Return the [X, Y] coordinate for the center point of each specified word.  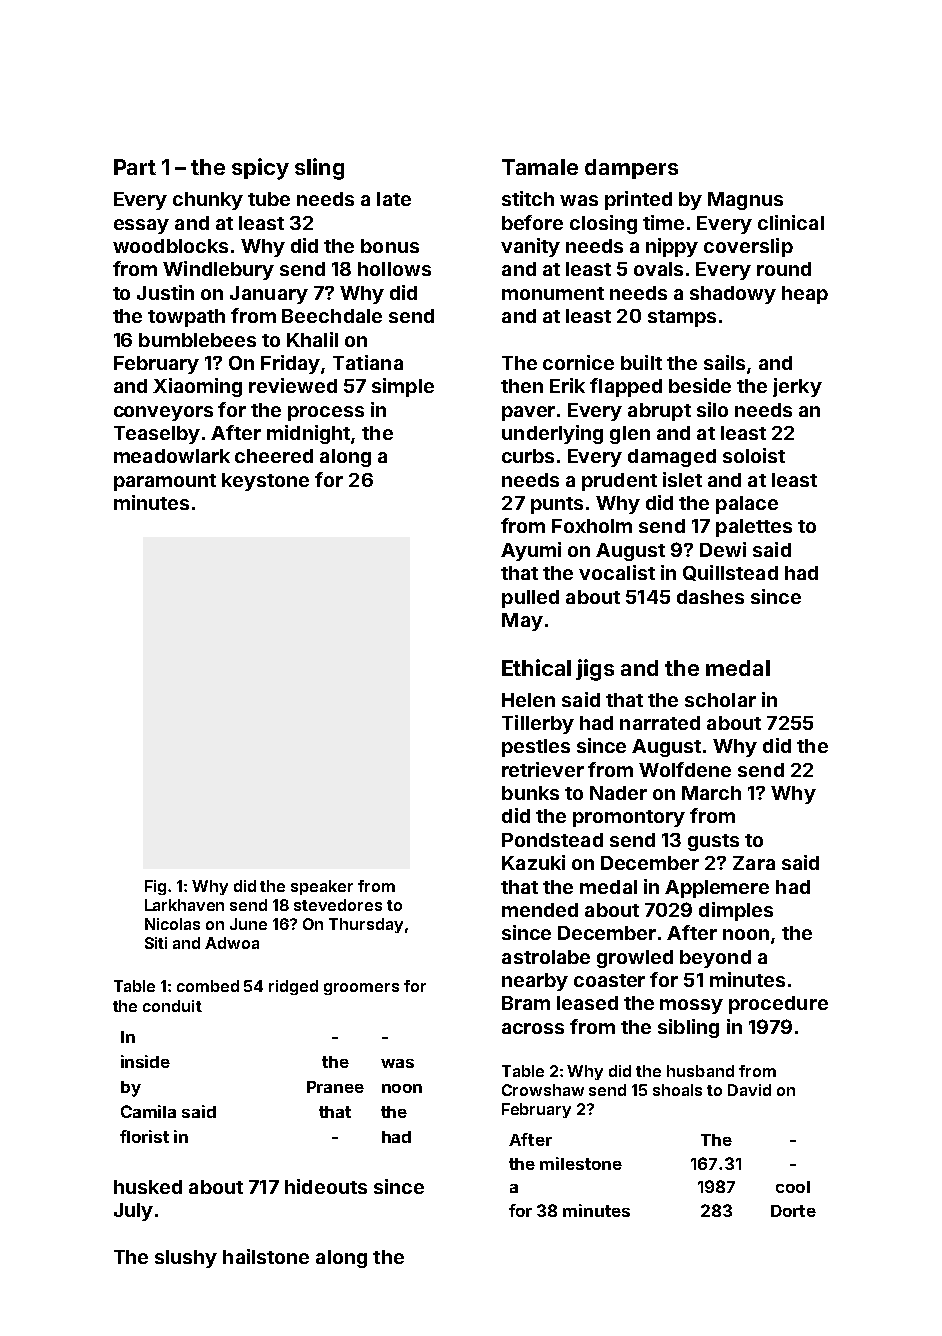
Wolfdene [685, 769]
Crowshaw [543, 1090]
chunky [208, 201]
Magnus [745, 201]
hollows [394, 269]
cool [793, 1187]
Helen [528, 700]
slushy [186, 1259]
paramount [165, 482]
